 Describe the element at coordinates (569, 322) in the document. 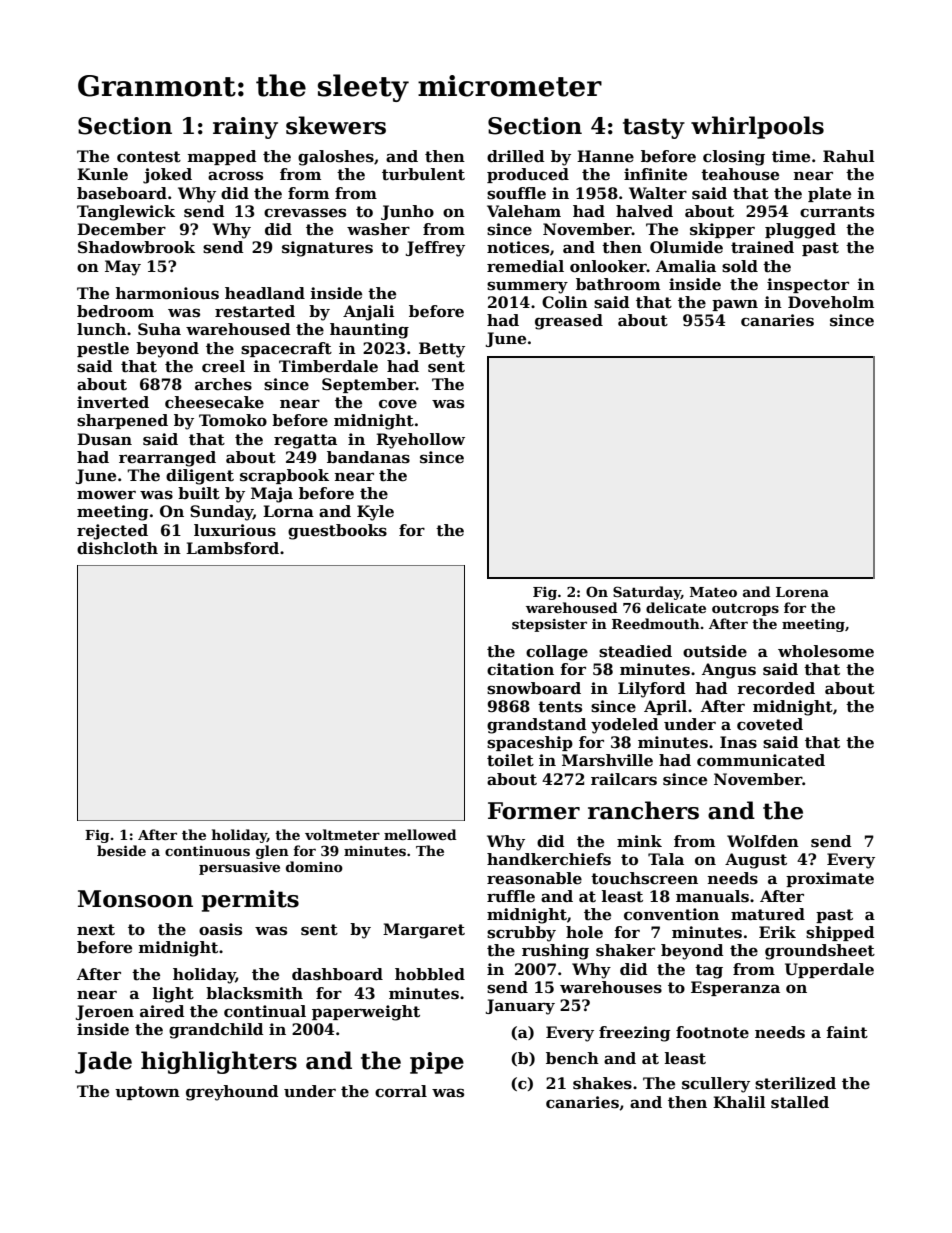

I see `greased` at that location.
